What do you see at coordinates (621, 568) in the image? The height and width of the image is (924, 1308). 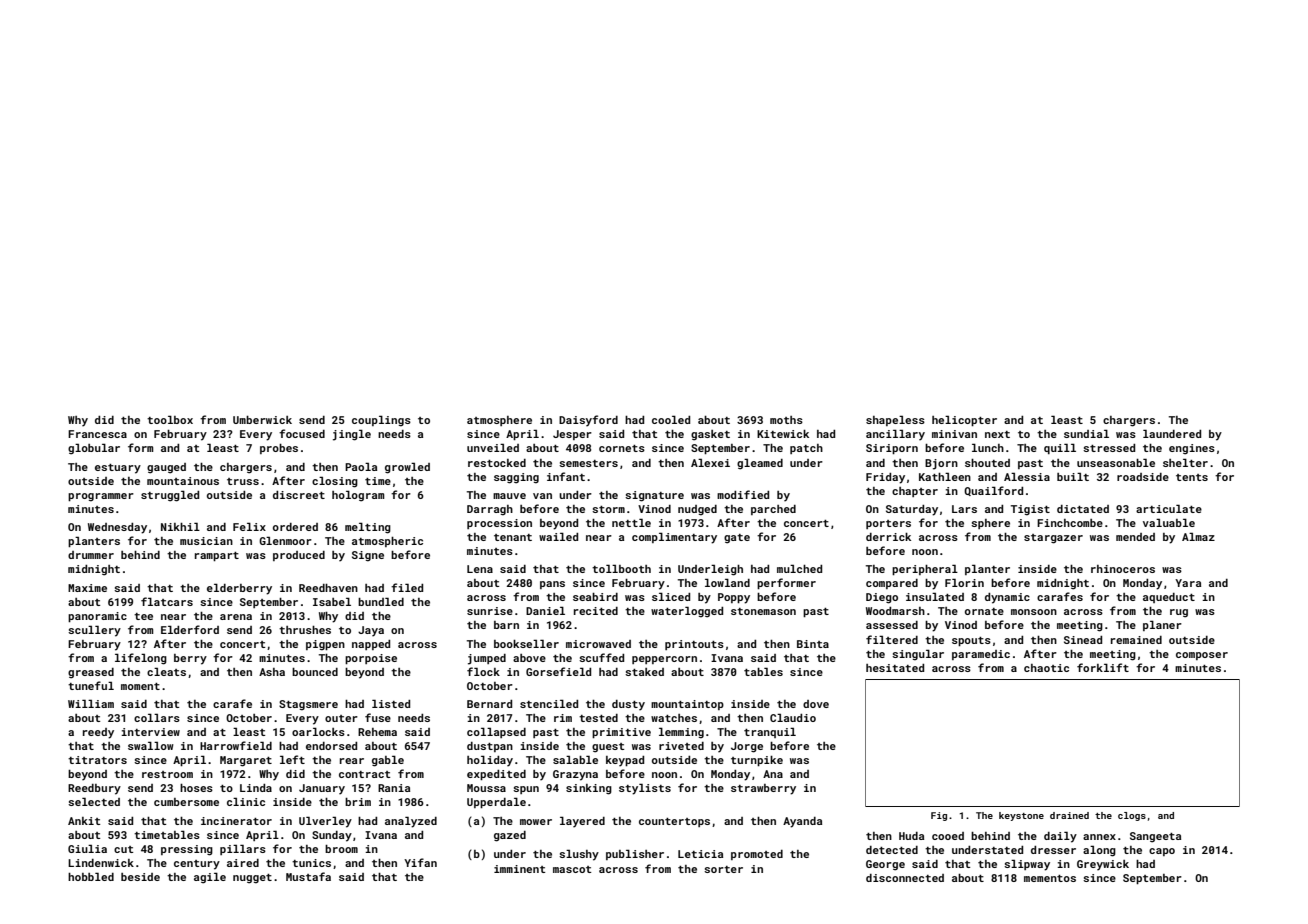 I see `tollbooth` at bounding box center [621, 568].
